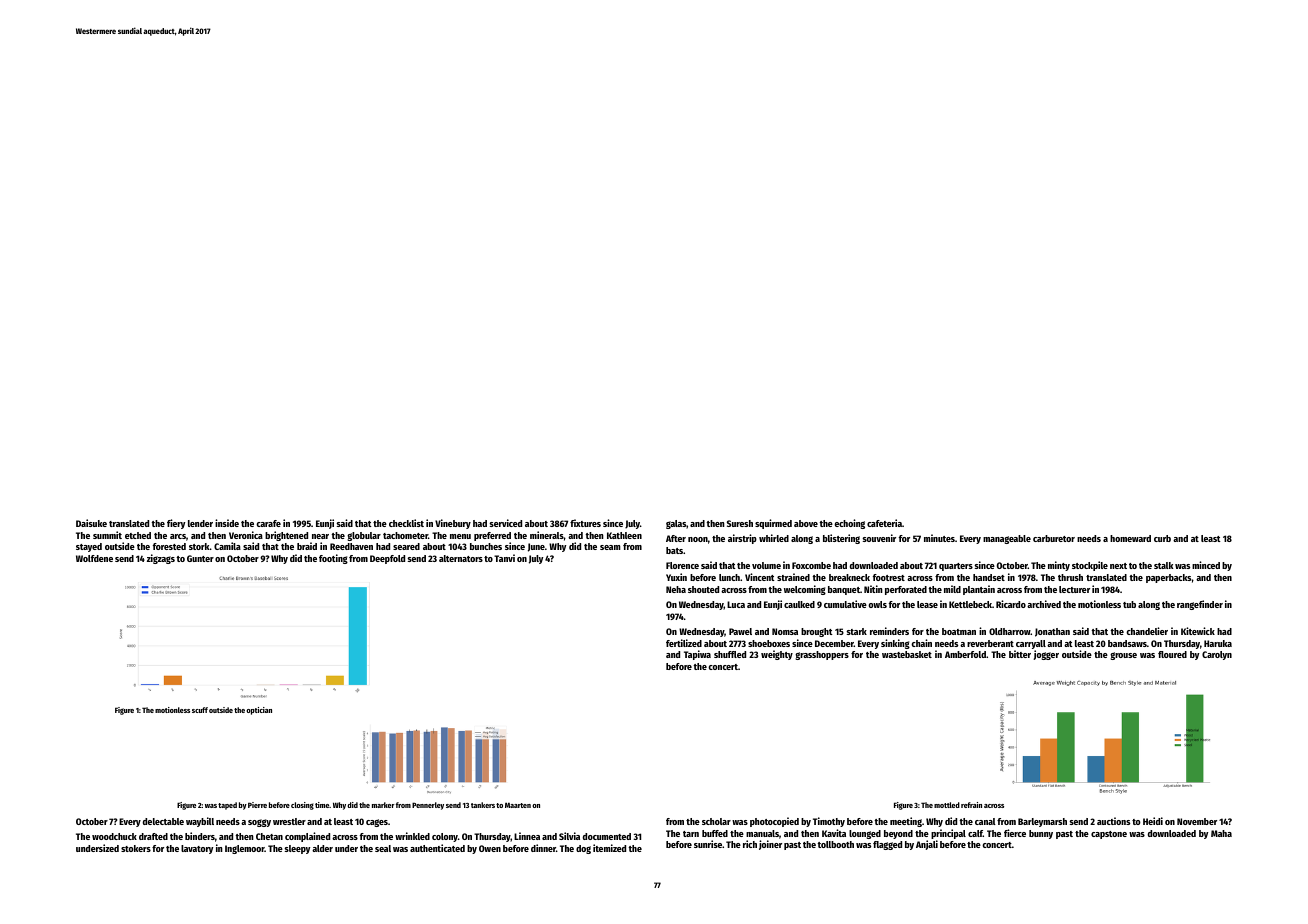 This screenshot has height=924, width=1308. Describe the element at coordinates (320, 536) in the screenshot. I see `near` at that location.
